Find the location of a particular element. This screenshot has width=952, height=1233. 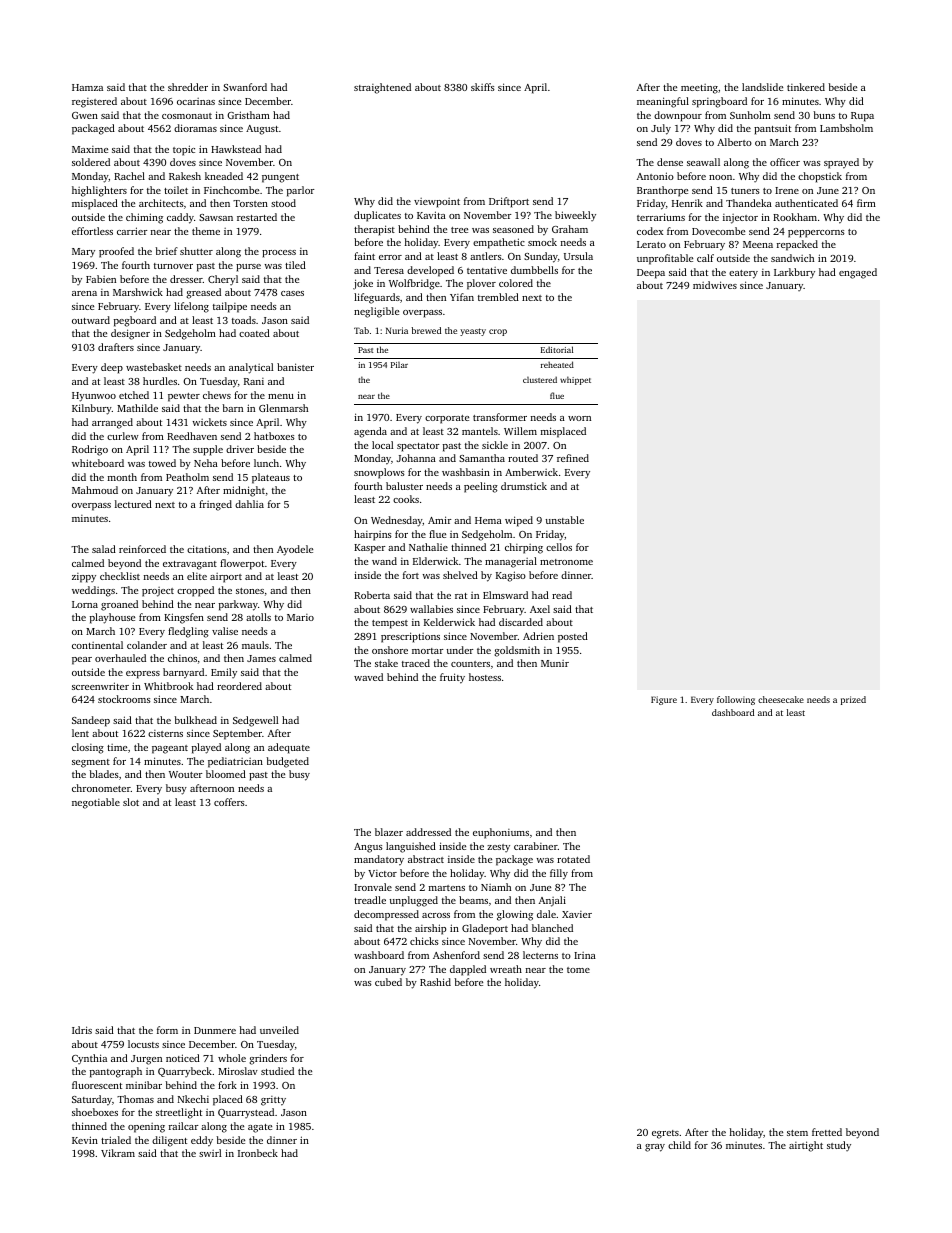

fringed is located at coordinates (215, 505).
